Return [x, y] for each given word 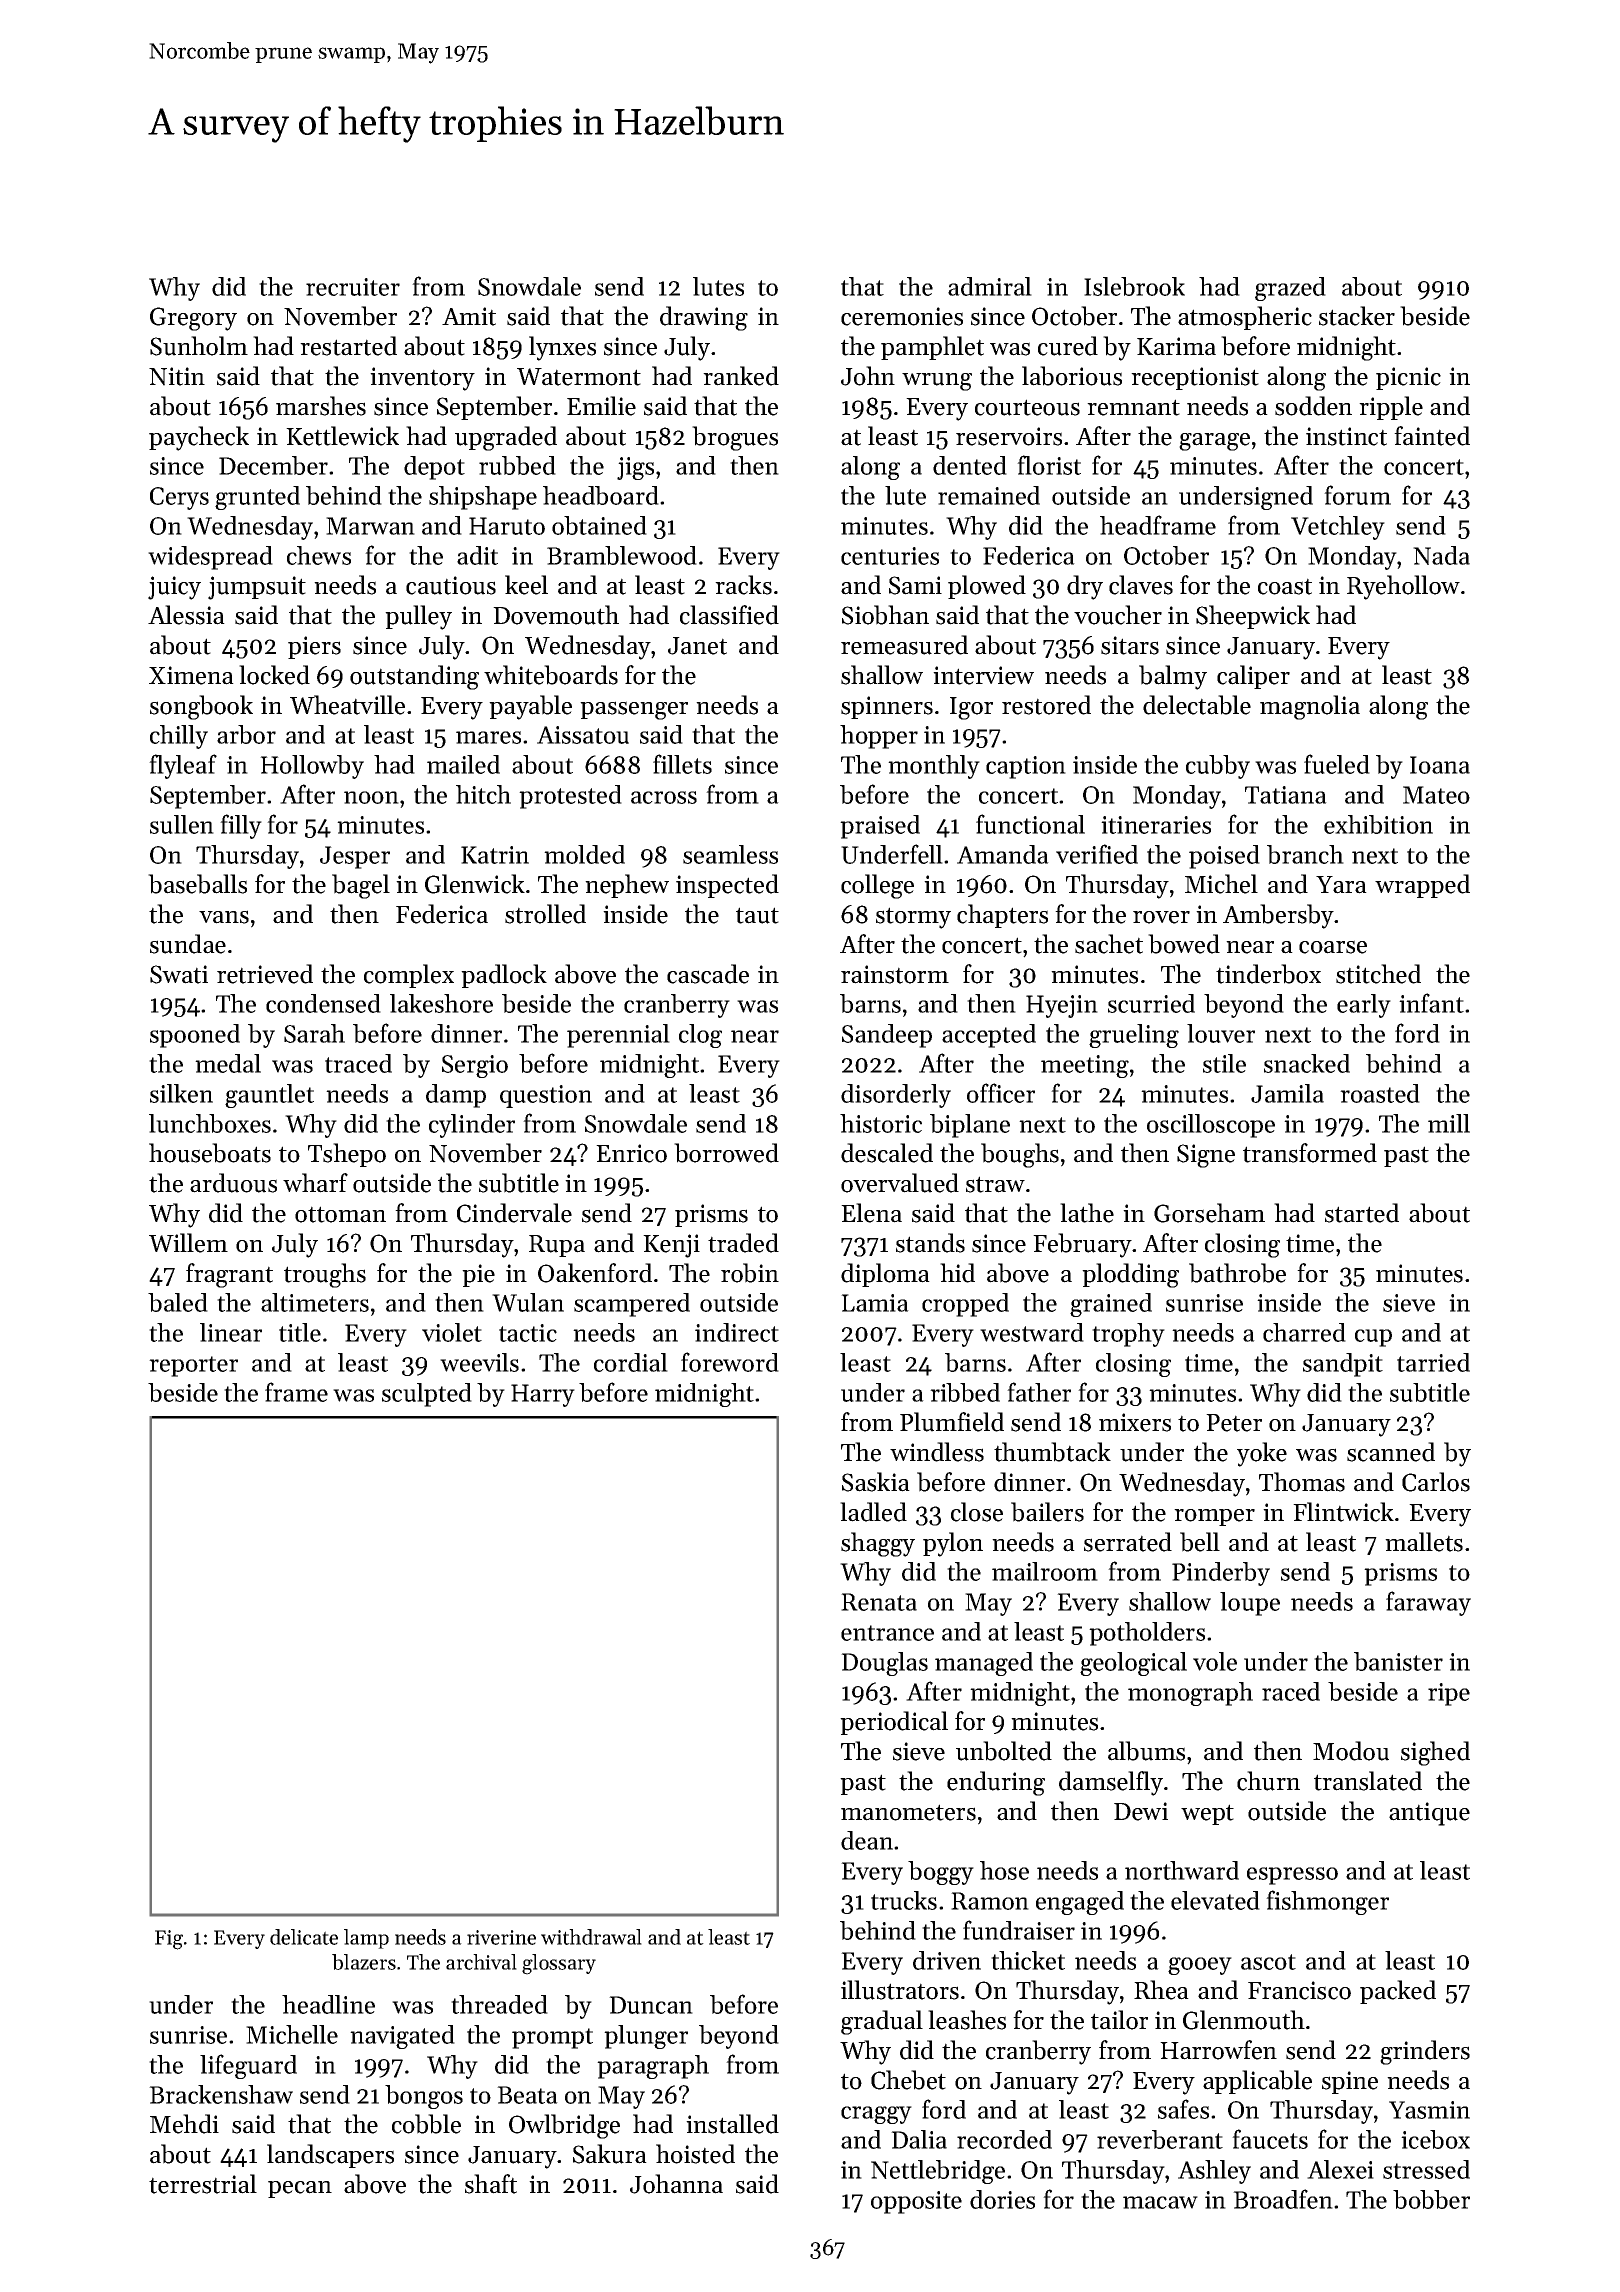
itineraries [1156, 825]
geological [1133, 1664]
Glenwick [475, 884]
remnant [1133, 407]
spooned [195, 1036]
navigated [402, 2037]
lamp [366, 1939]
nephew [627, 886]
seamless [730, 854]
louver [1221, 1033]
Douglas [884, 1664]
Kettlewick [342, 436]
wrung [937, 382]
